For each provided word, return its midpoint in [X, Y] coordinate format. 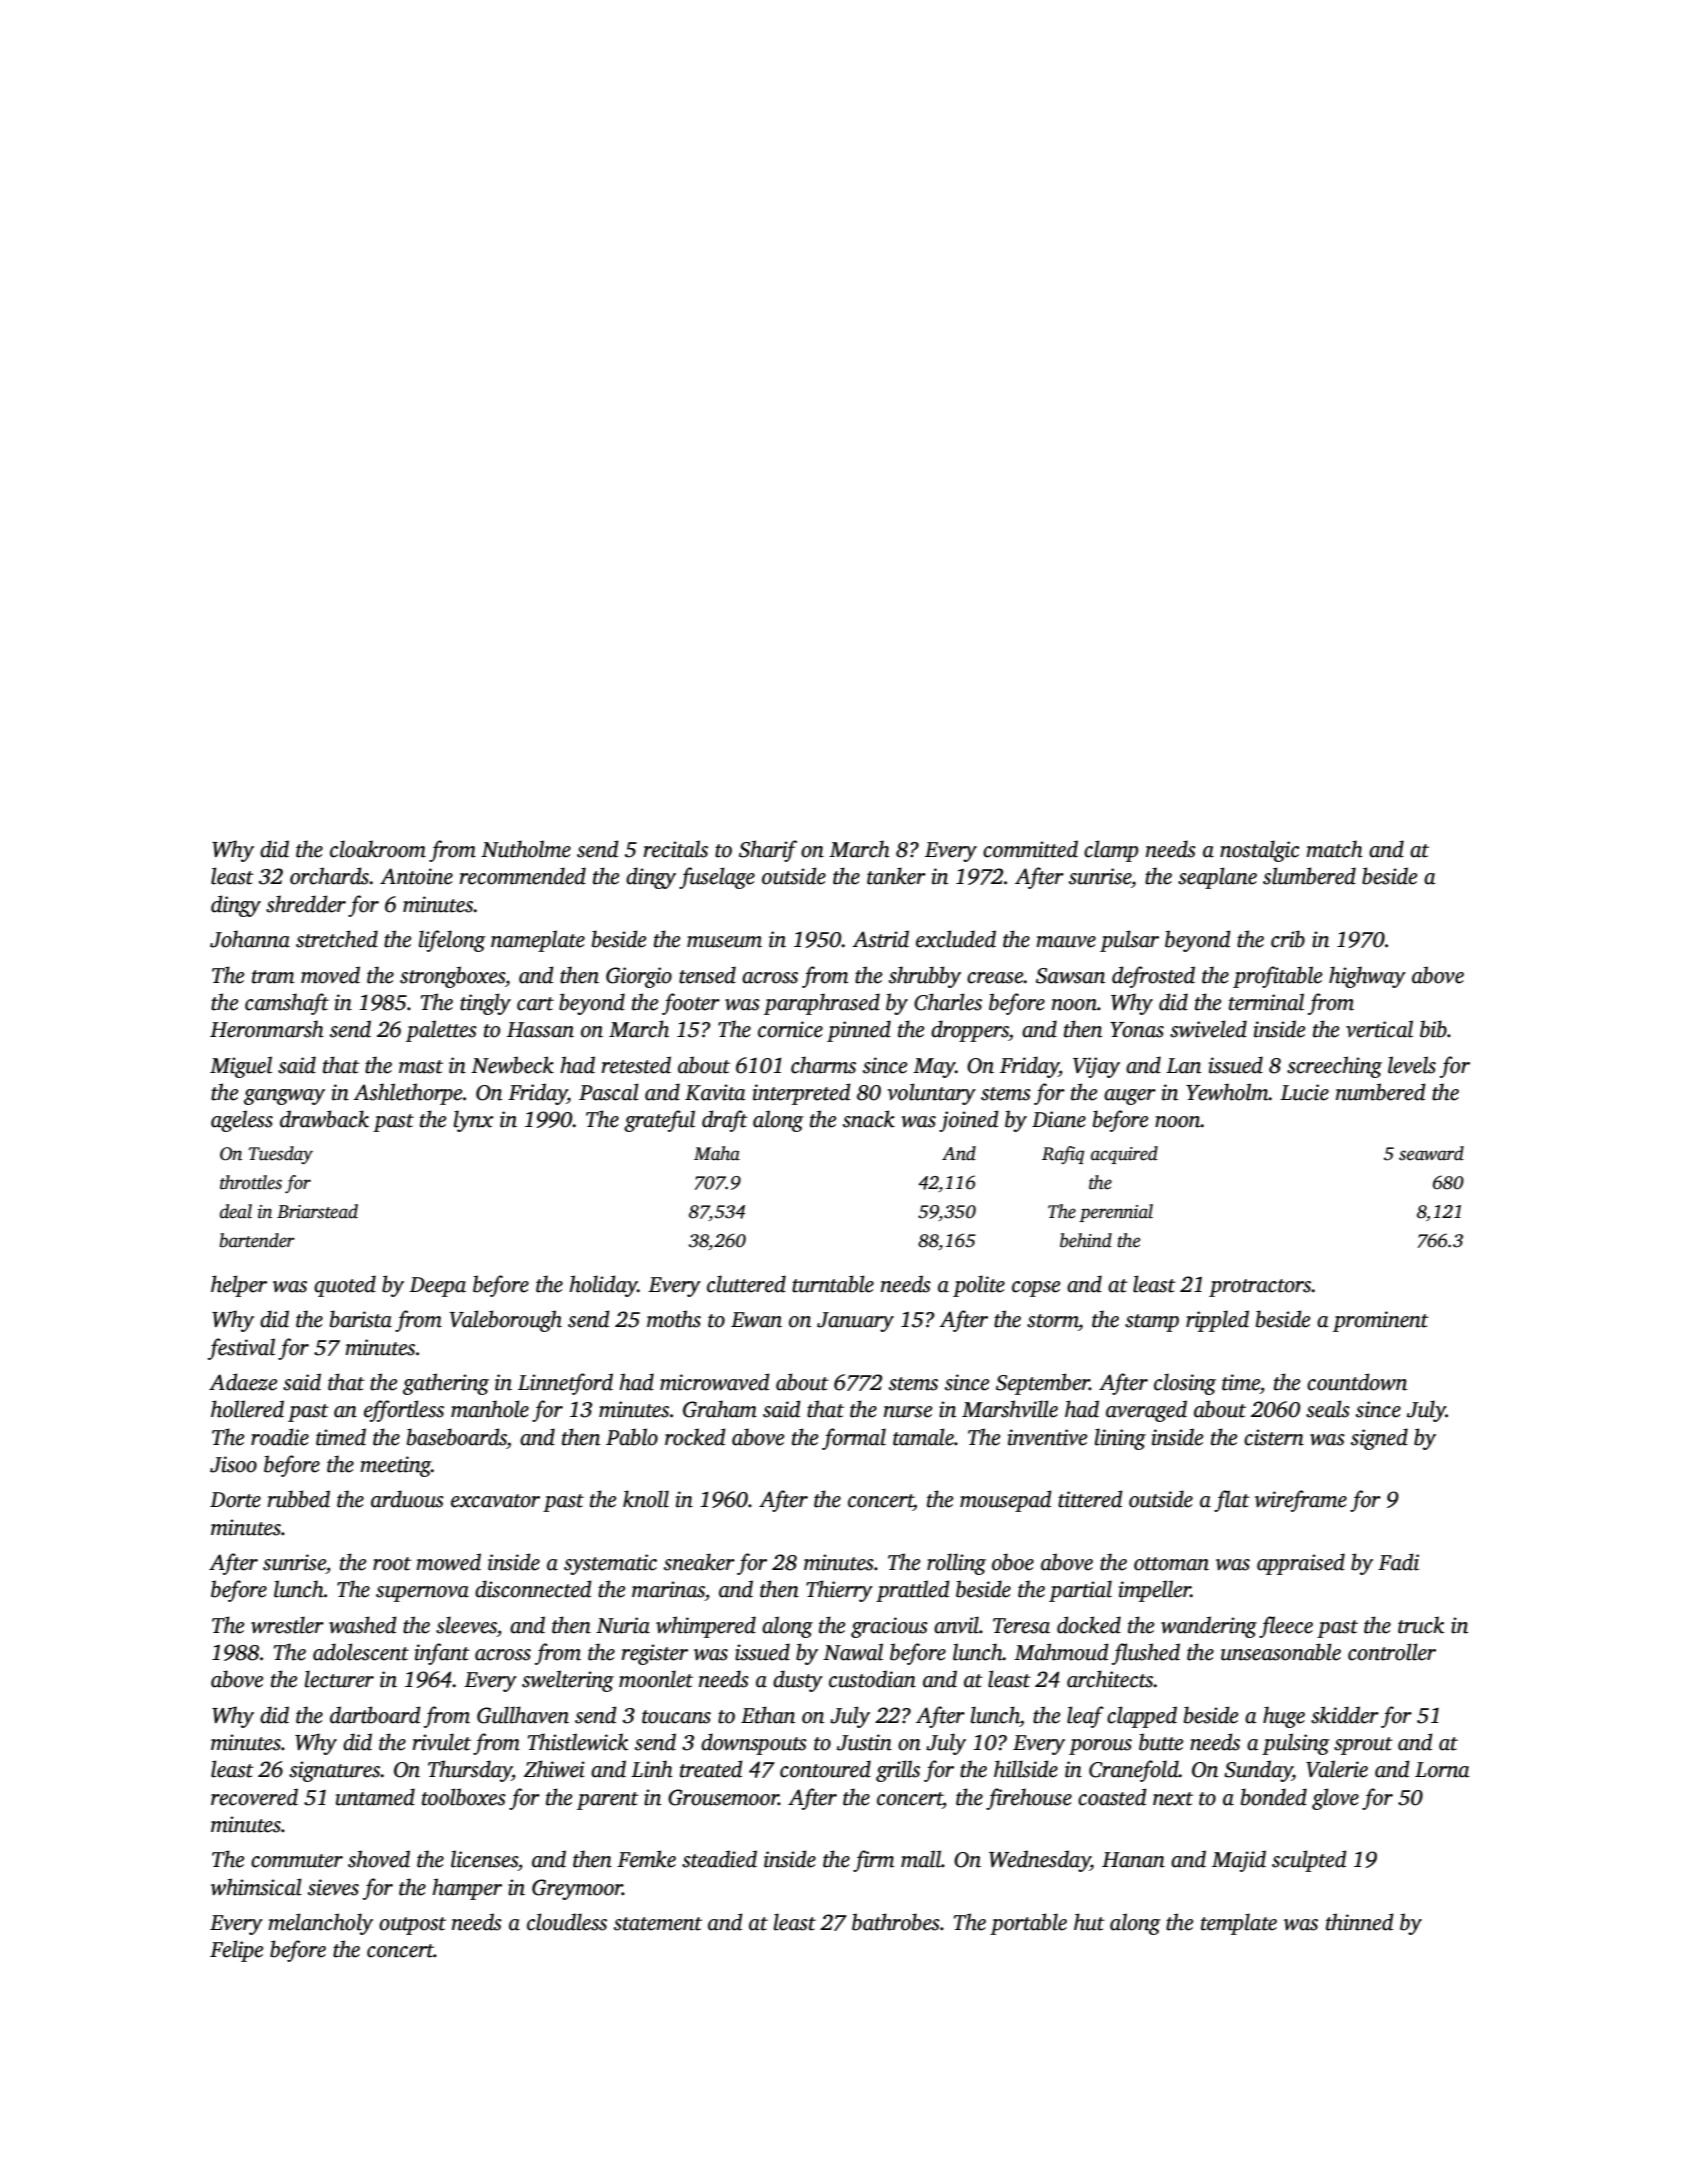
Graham [720, 1409]
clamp [1111, 851]
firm [873, 1861]
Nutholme [526, 849]
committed [1030, 849]
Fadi [1398, 1562]
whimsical [256, 1887]
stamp [1152, 1323]
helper [239, 1286]
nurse [908, 1412]
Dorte [235, 1500]
